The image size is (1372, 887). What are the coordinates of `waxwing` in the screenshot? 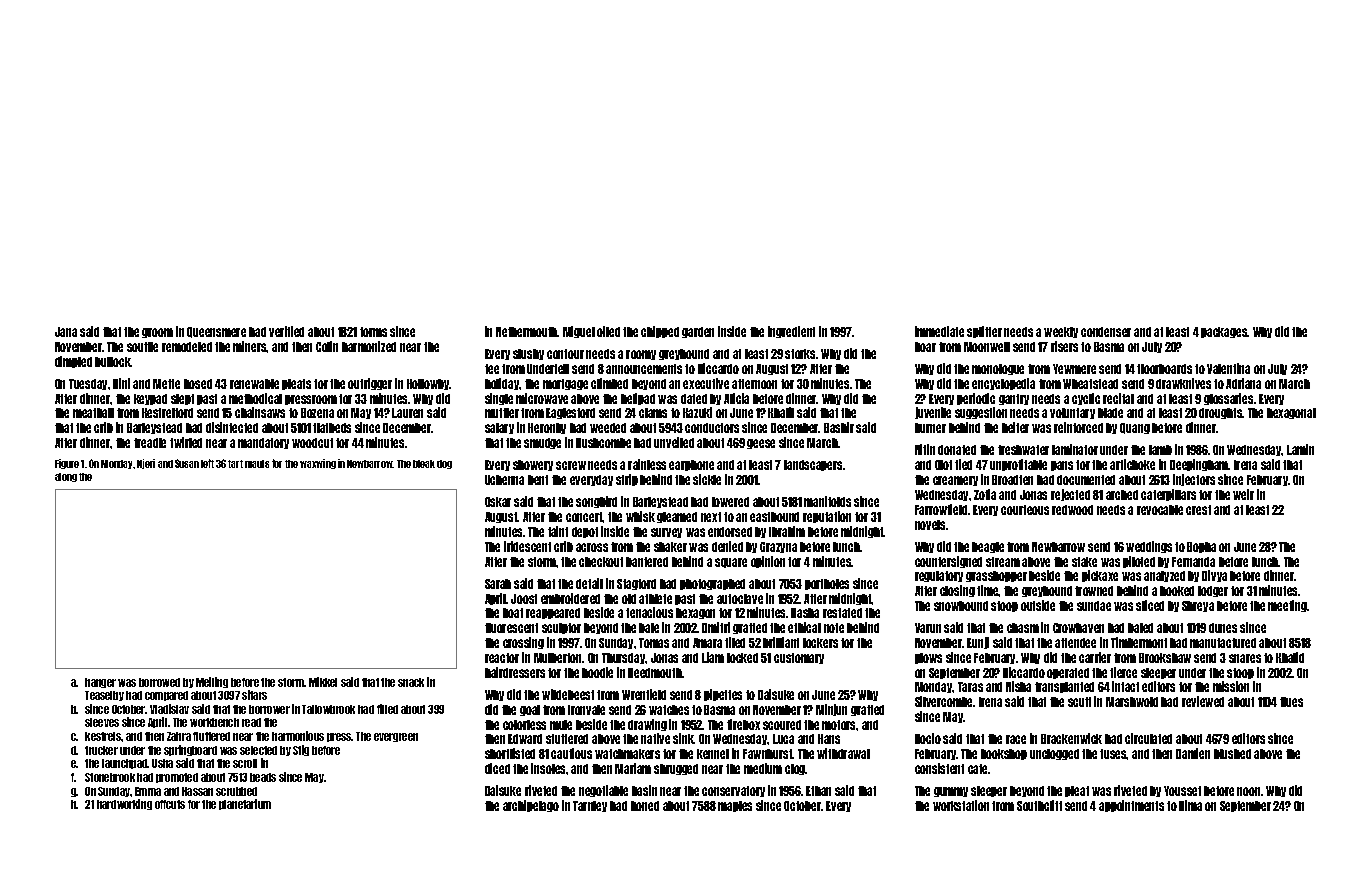 It's located at (318, 464).
